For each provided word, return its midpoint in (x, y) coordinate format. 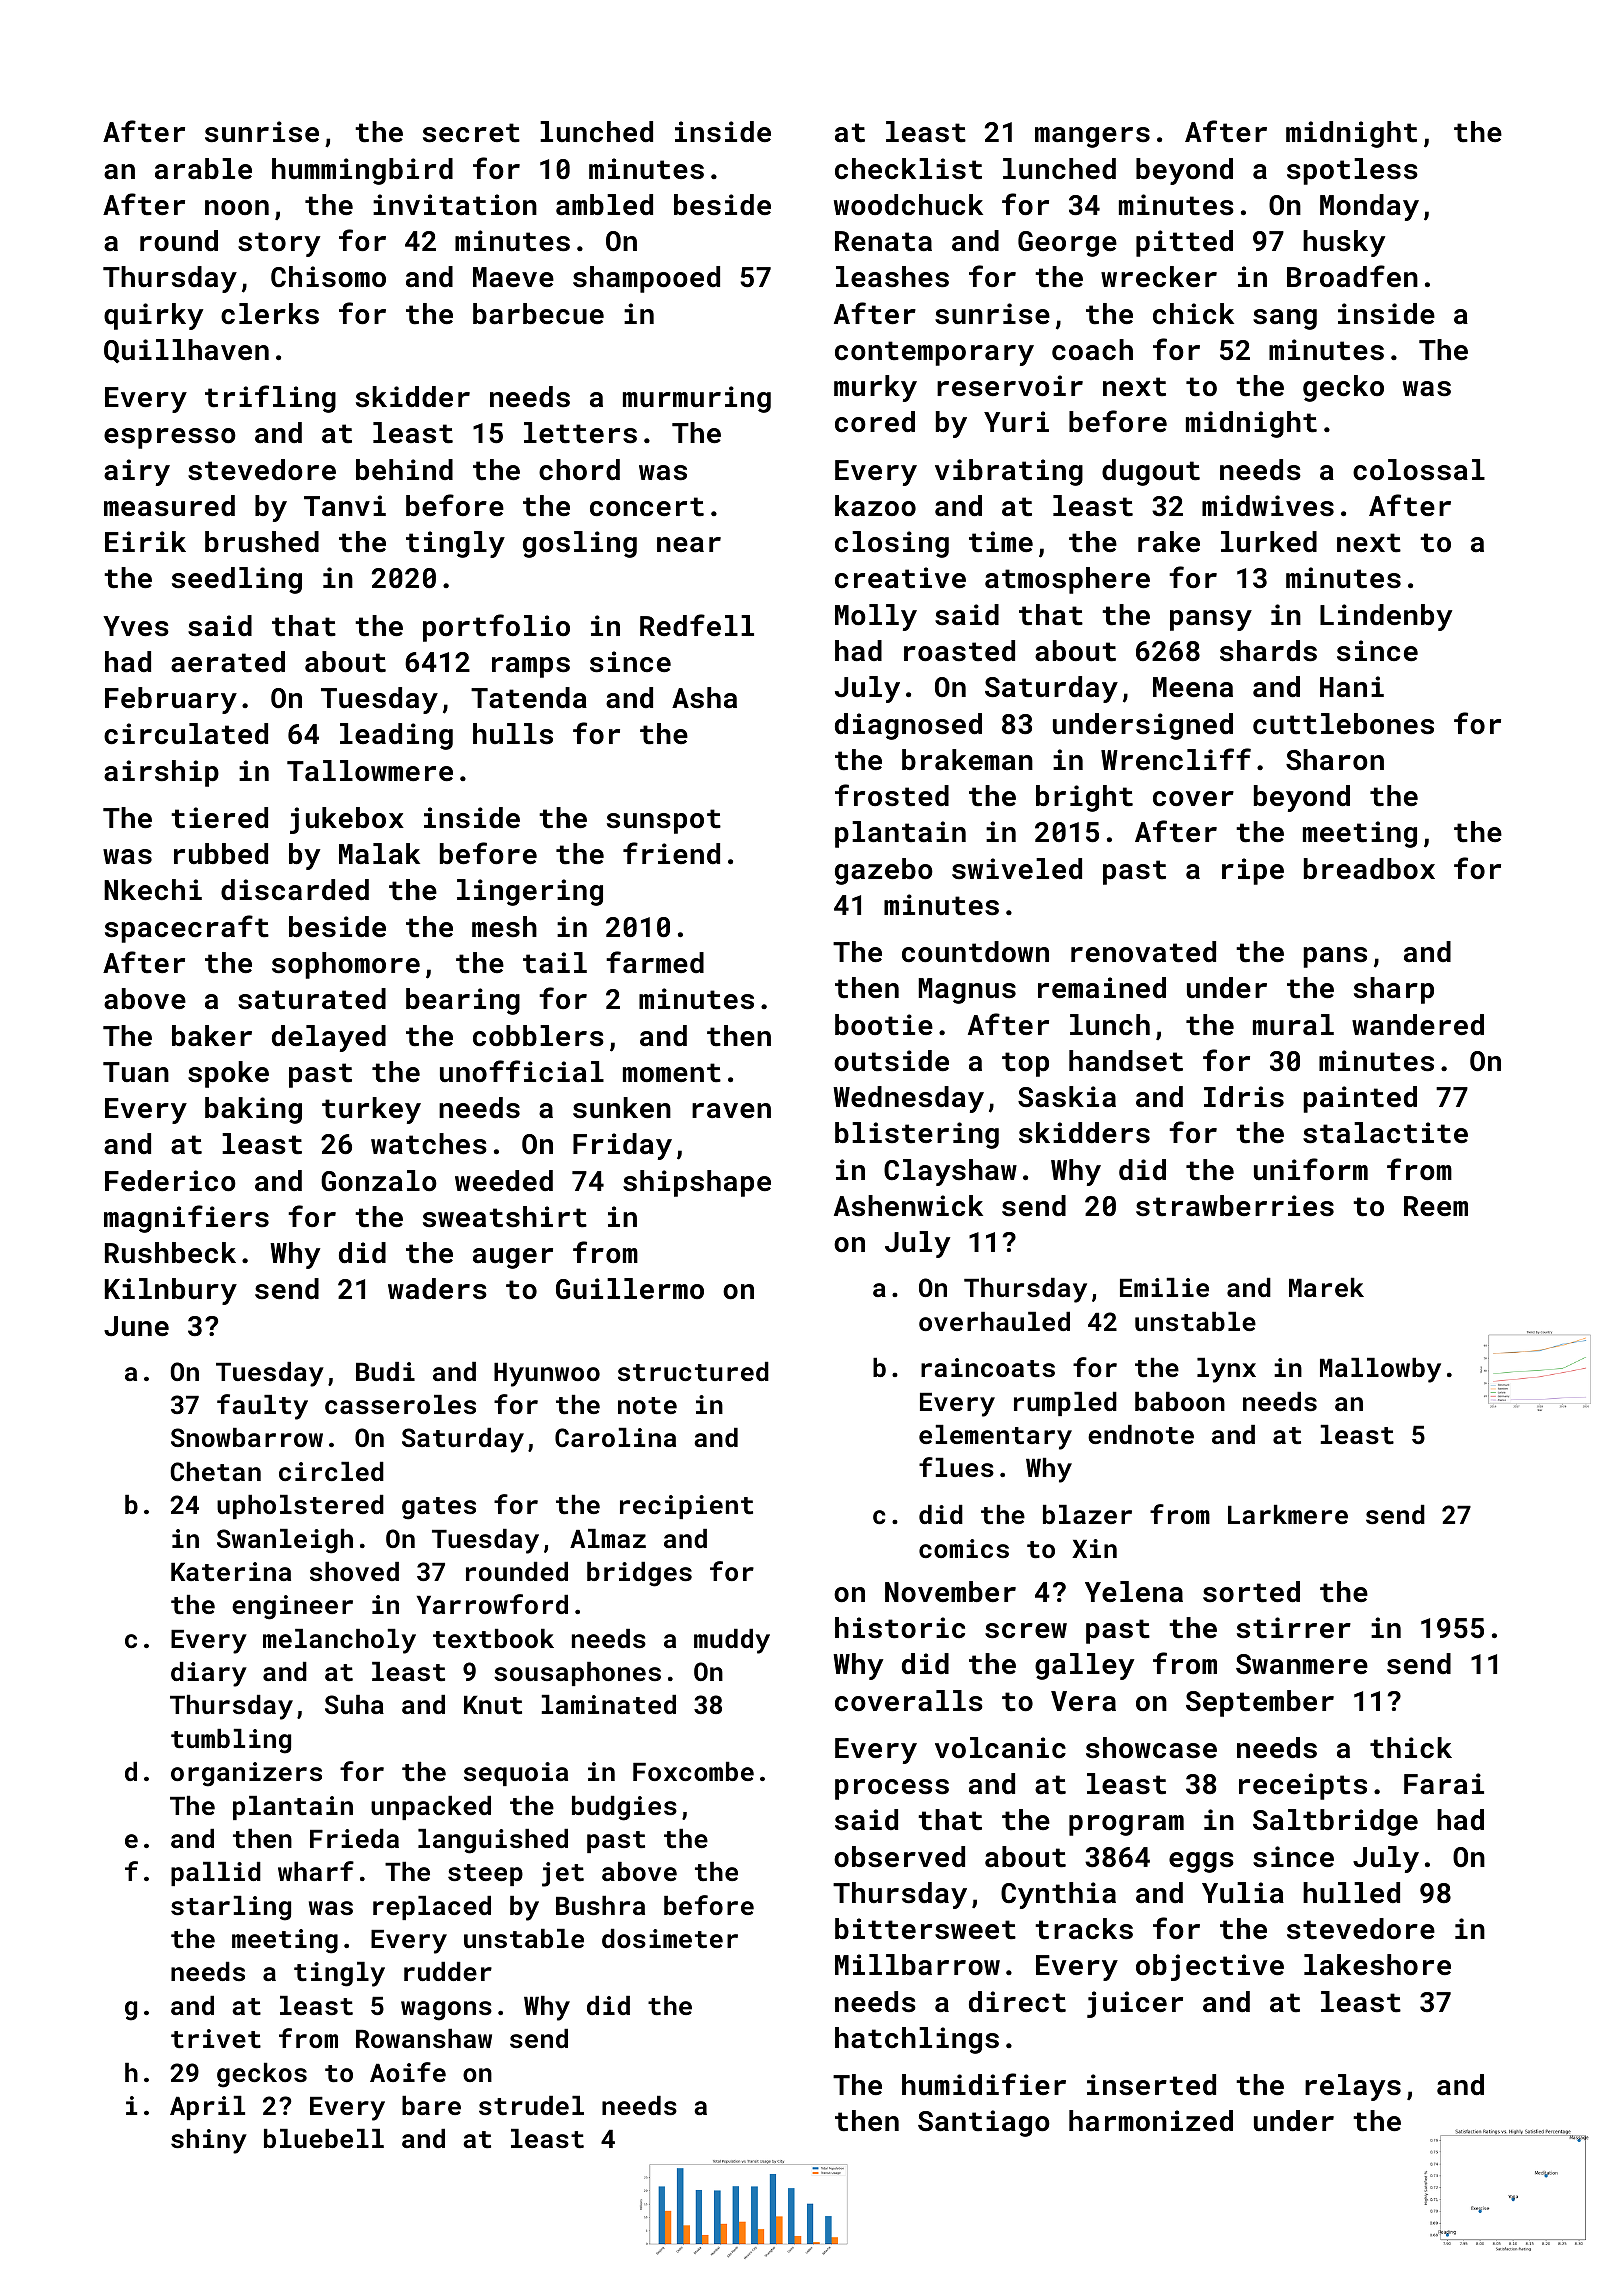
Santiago (984, 2123)
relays (1353, 2087)
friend (671, 853)
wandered (1418, 1025)
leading (396, 736)
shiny (209, 2141)
